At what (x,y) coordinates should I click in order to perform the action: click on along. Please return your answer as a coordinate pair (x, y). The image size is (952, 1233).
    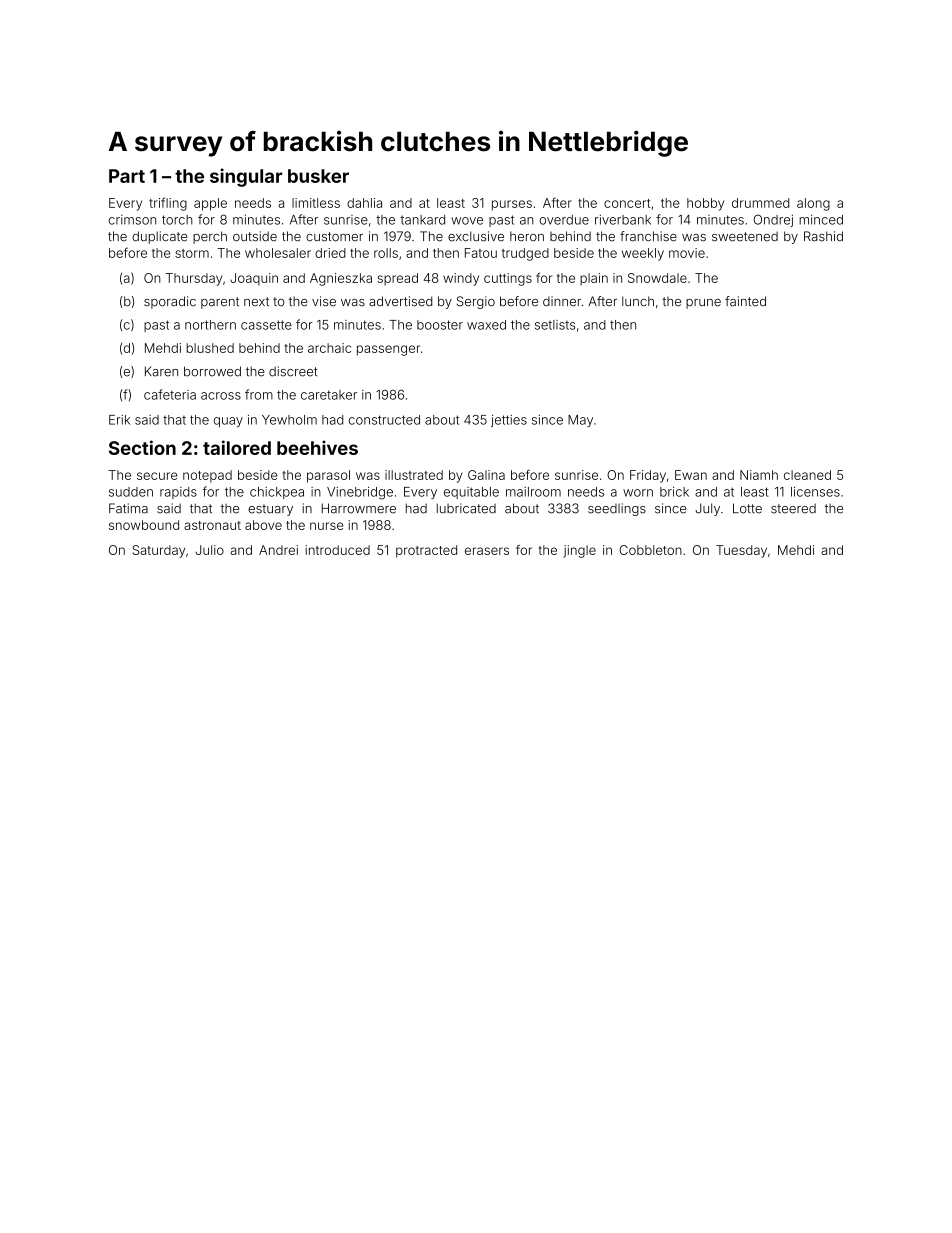
    Looking at the image, I should click on (813, 204).
